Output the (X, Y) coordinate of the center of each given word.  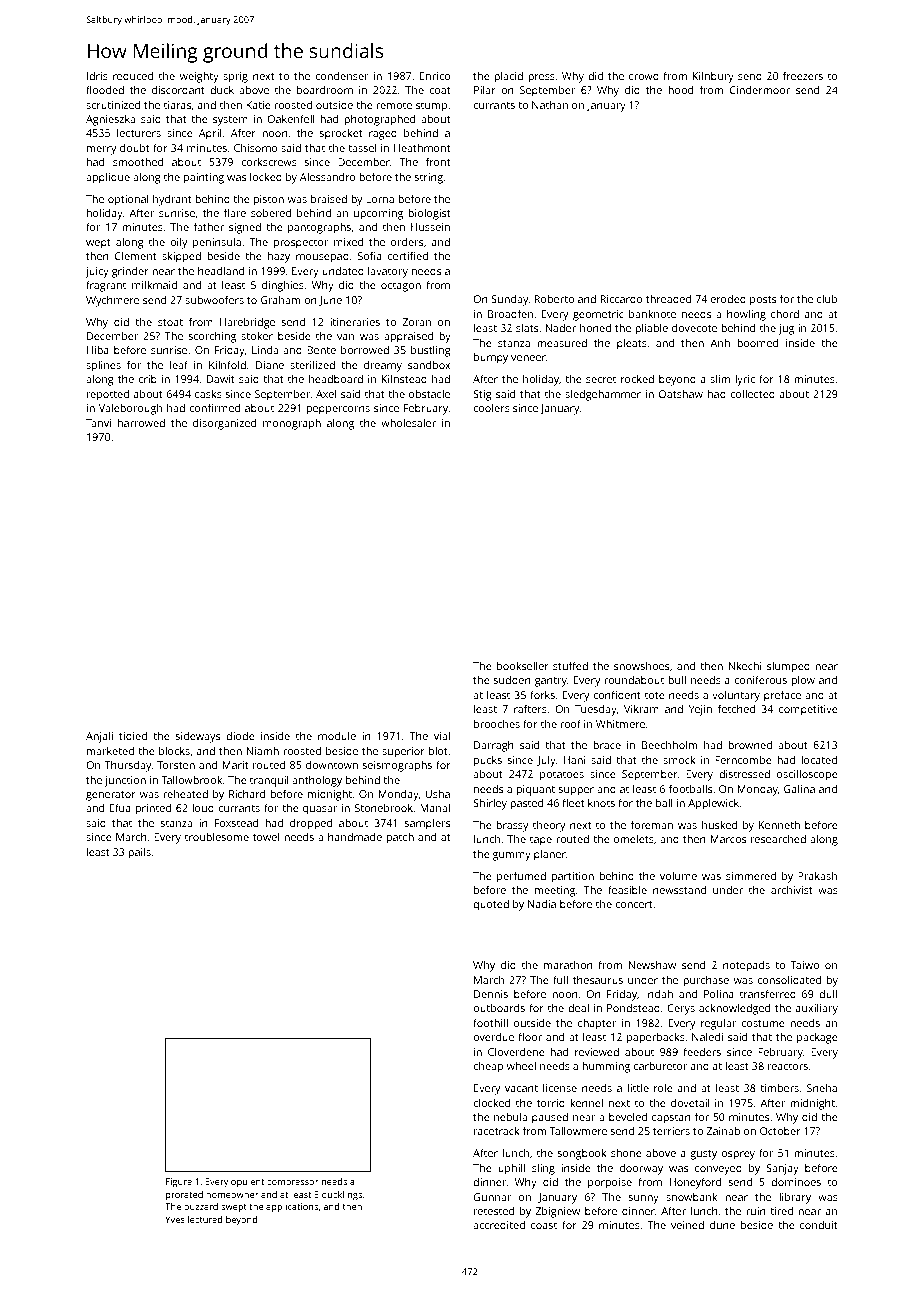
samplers (427, 824)
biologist (429, 214)
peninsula (217, 243)
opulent (247, 1182)
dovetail (690, 1103)
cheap (488, 1067)
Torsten (176, 765)
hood (680, 90)
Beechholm (669, 745)
